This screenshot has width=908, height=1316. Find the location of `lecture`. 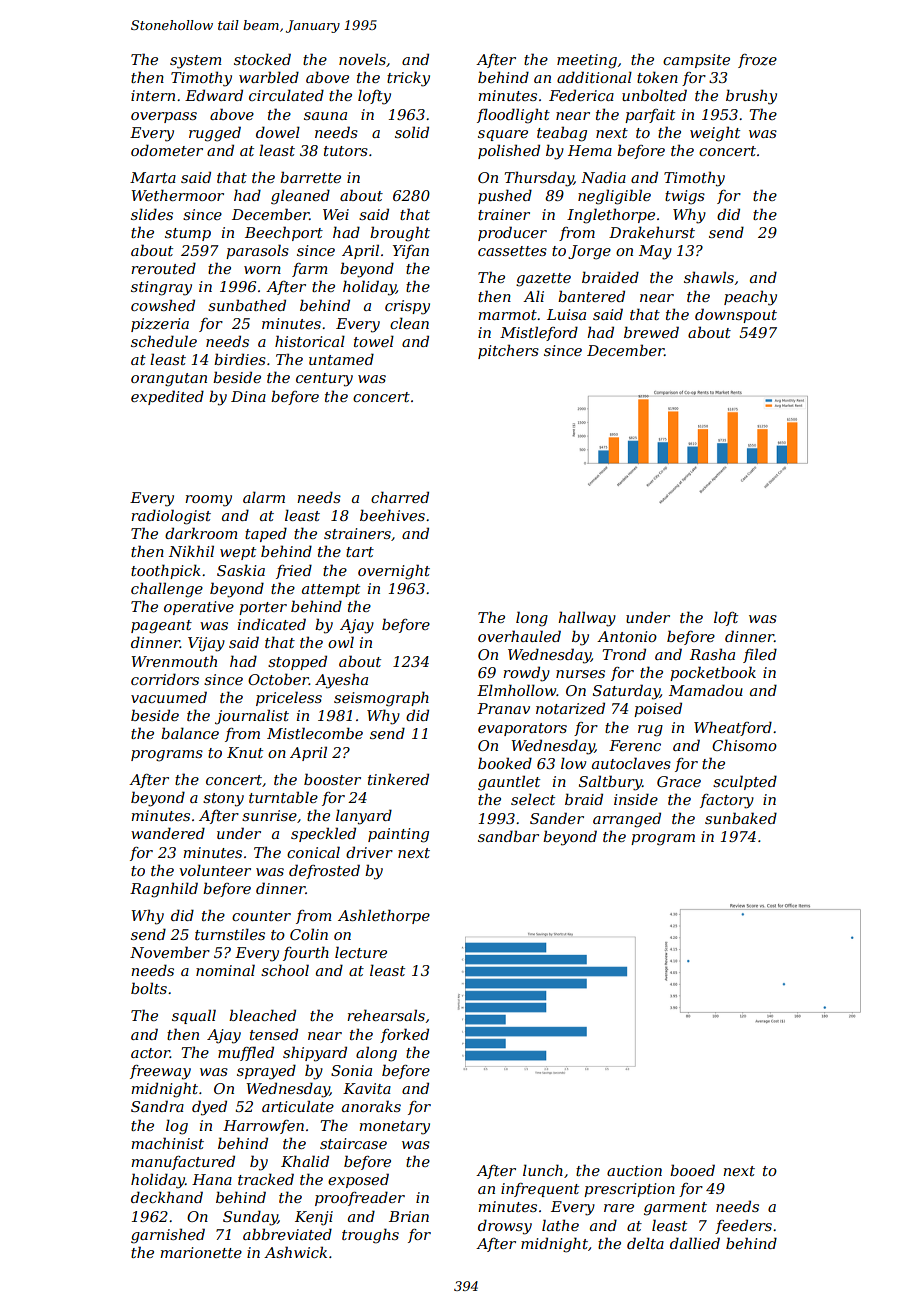

lecture is located at coordinates (361, 952).
